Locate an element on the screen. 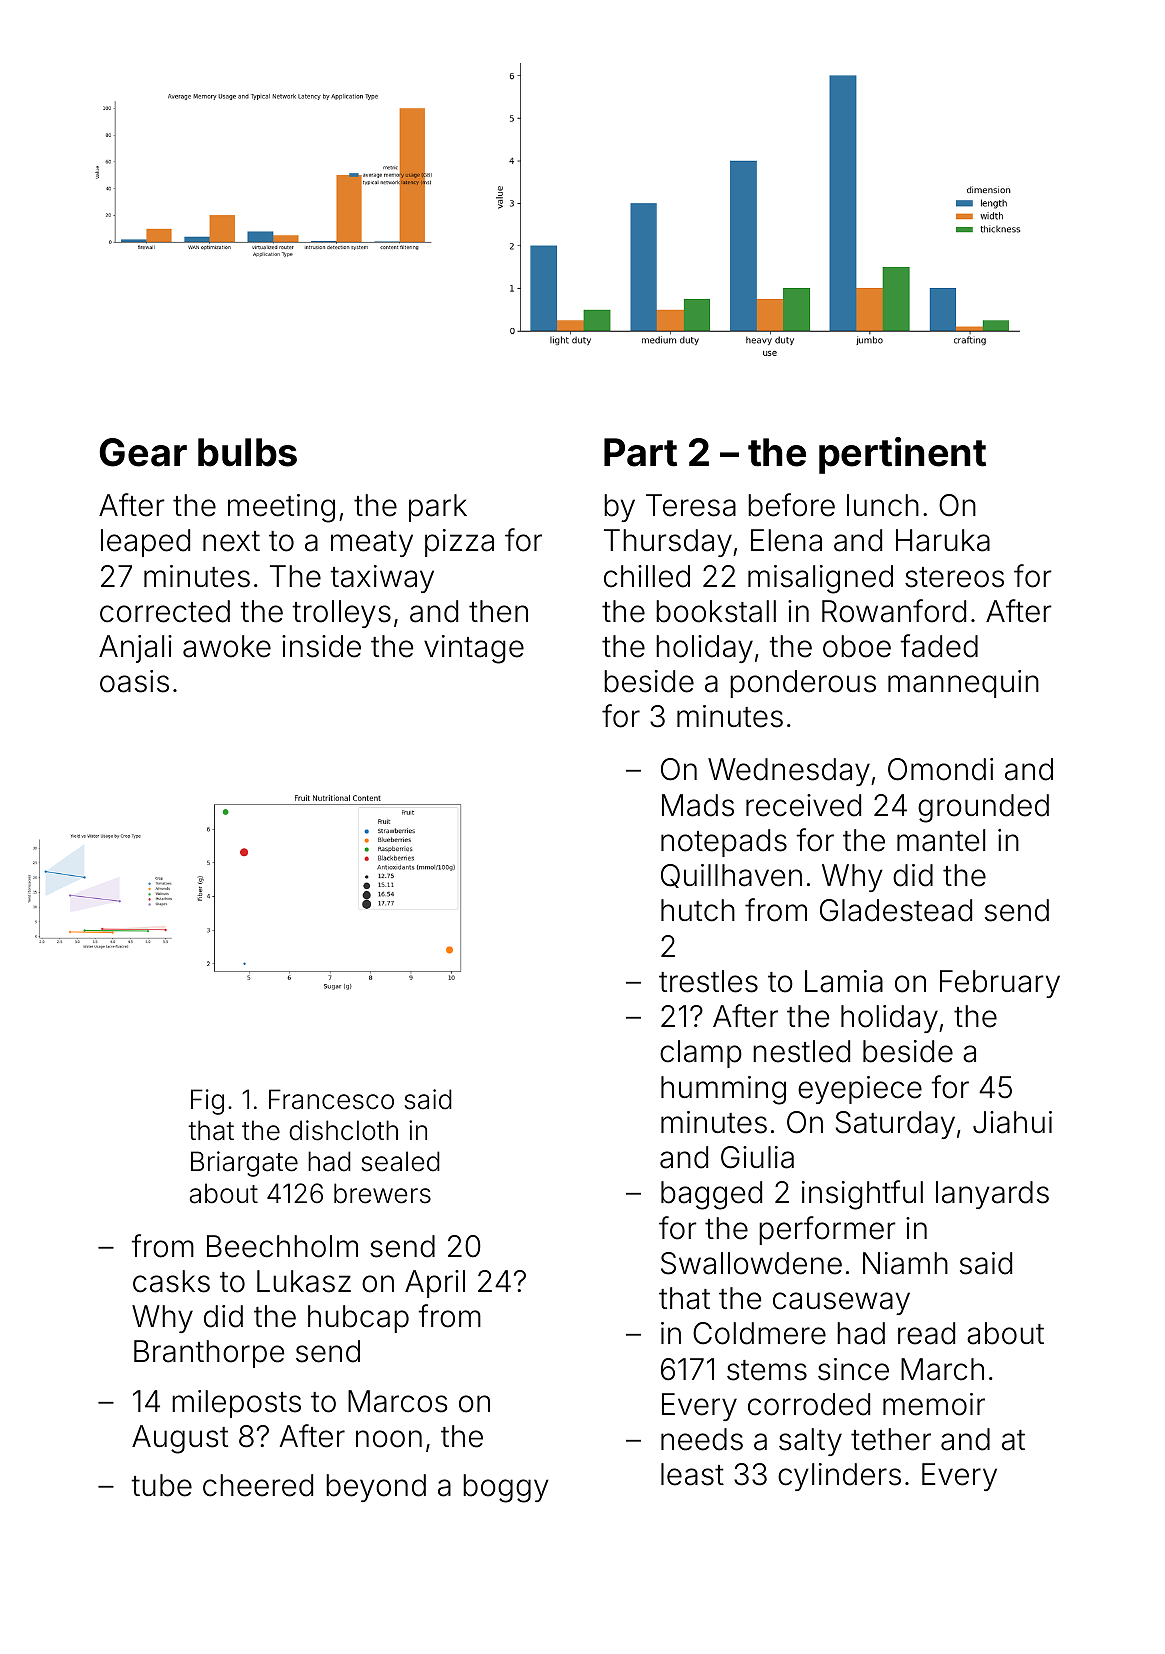  pertinent is located at coordinates (902, 455).
